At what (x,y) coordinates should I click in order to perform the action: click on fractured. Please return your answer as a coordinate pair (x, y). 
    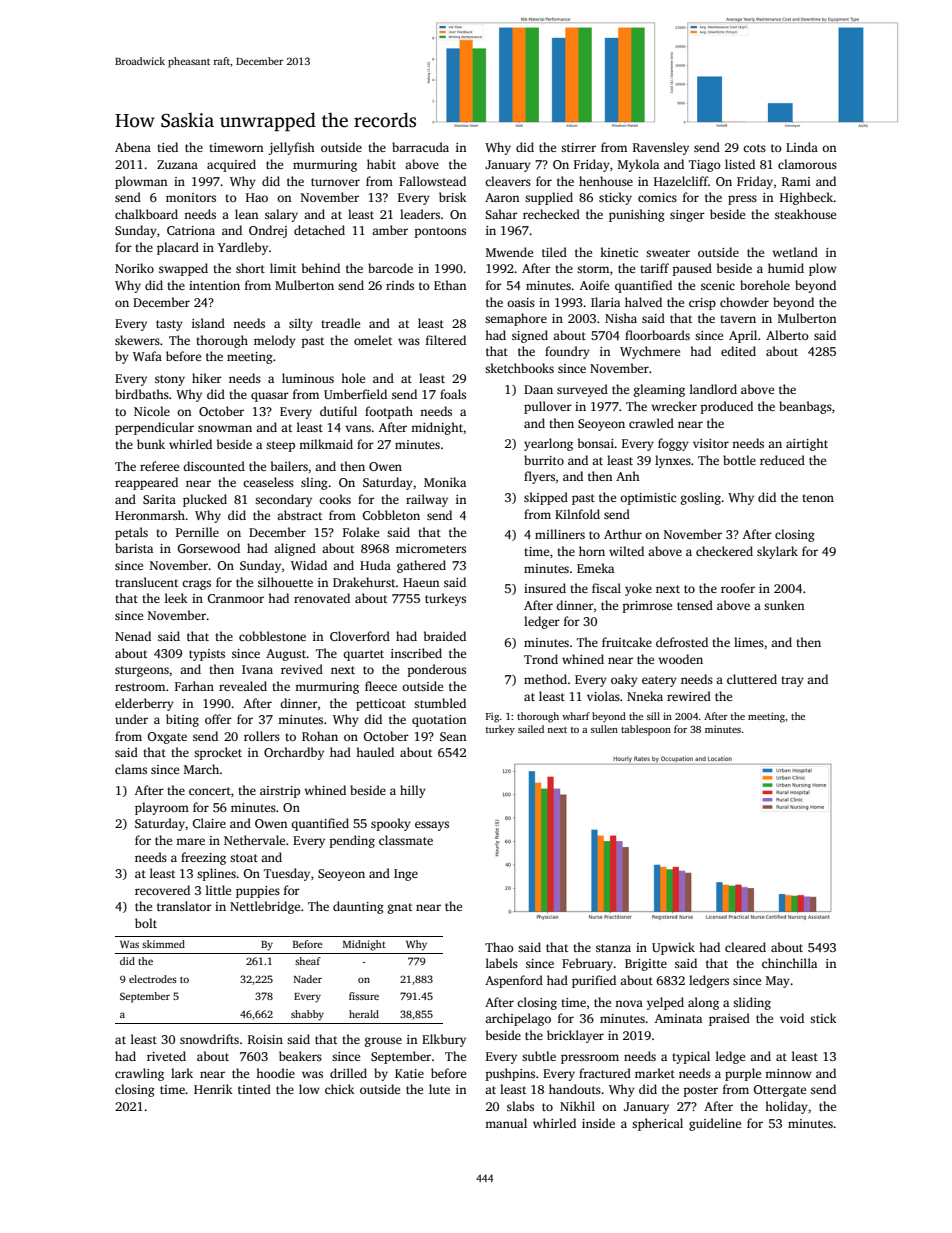
    Looking at the image, I should click on (605, 1073).
